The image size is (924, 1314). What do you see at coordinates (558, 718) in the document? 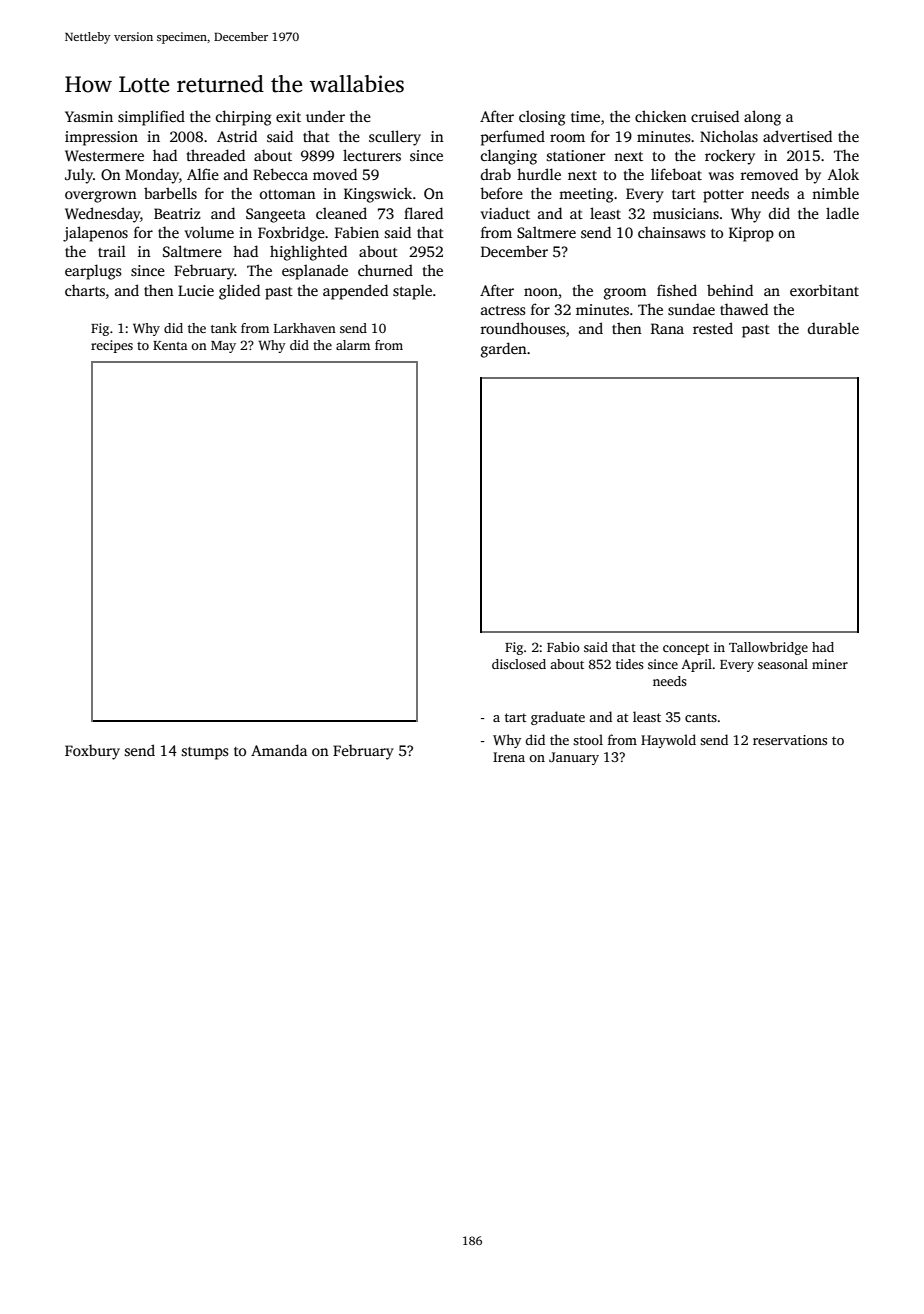
I see `graduate` at bounding box center [558, 718].
